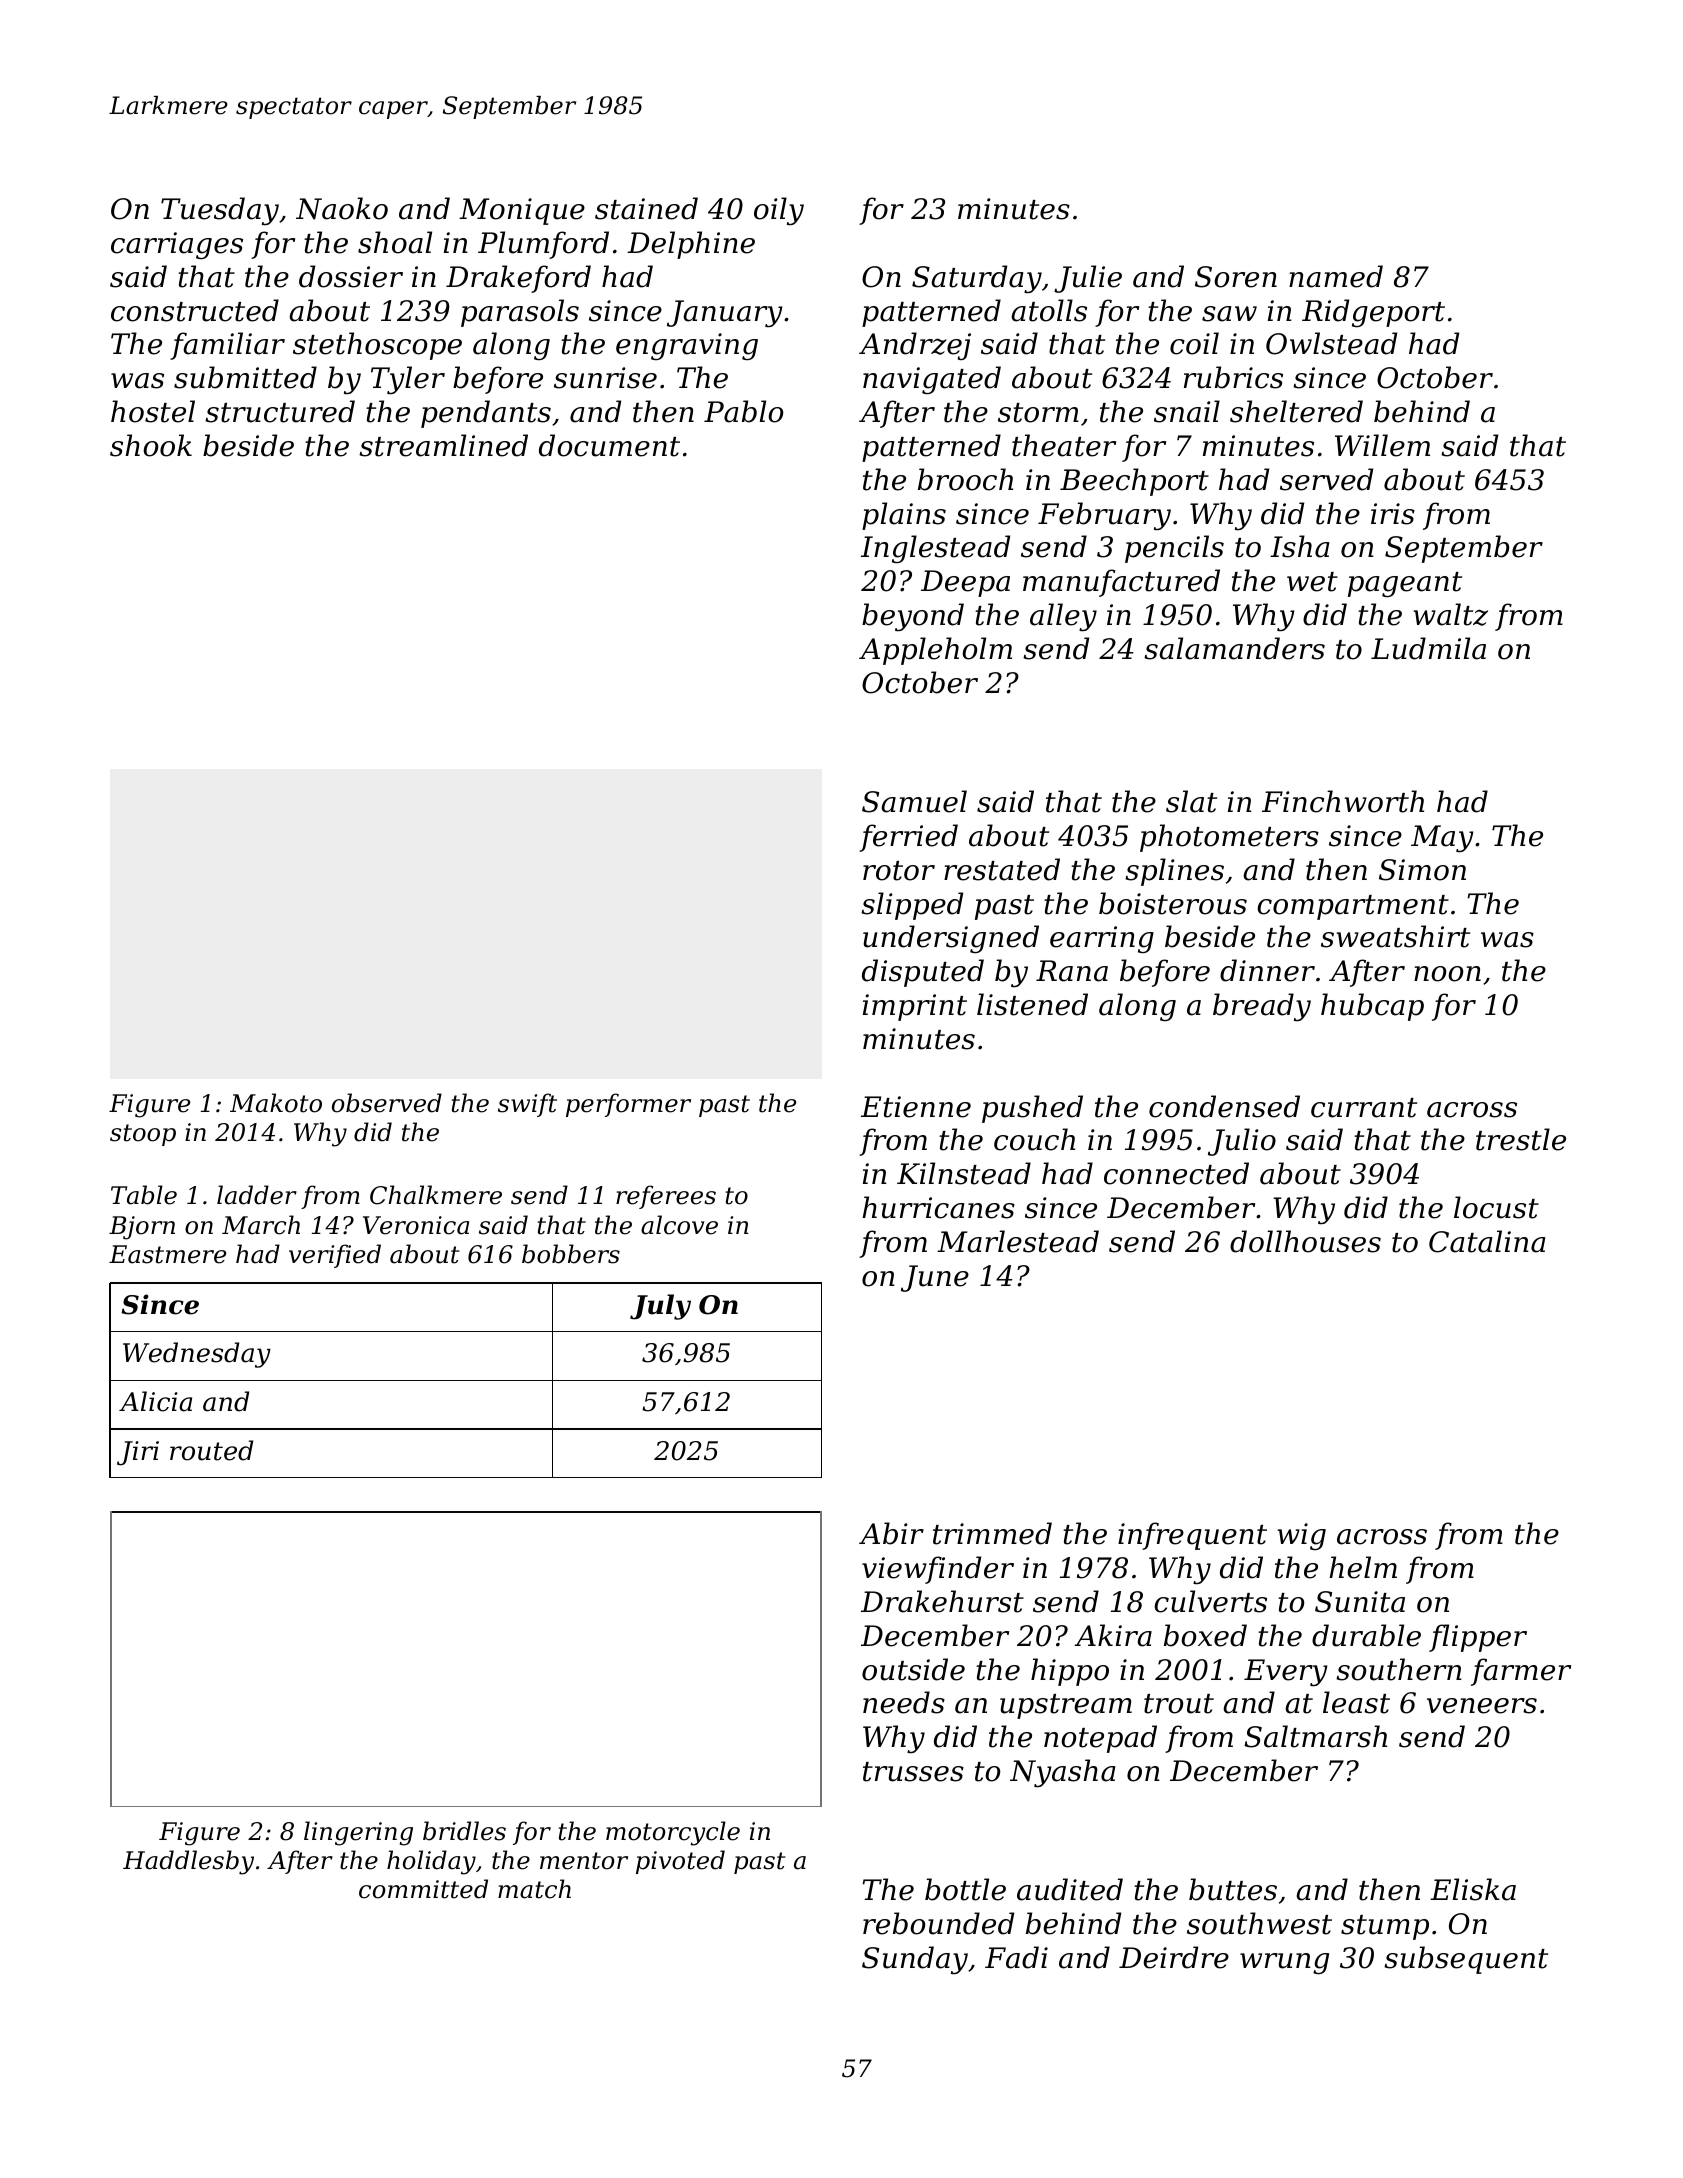  I want to click on swift, so click(527, 1105).
